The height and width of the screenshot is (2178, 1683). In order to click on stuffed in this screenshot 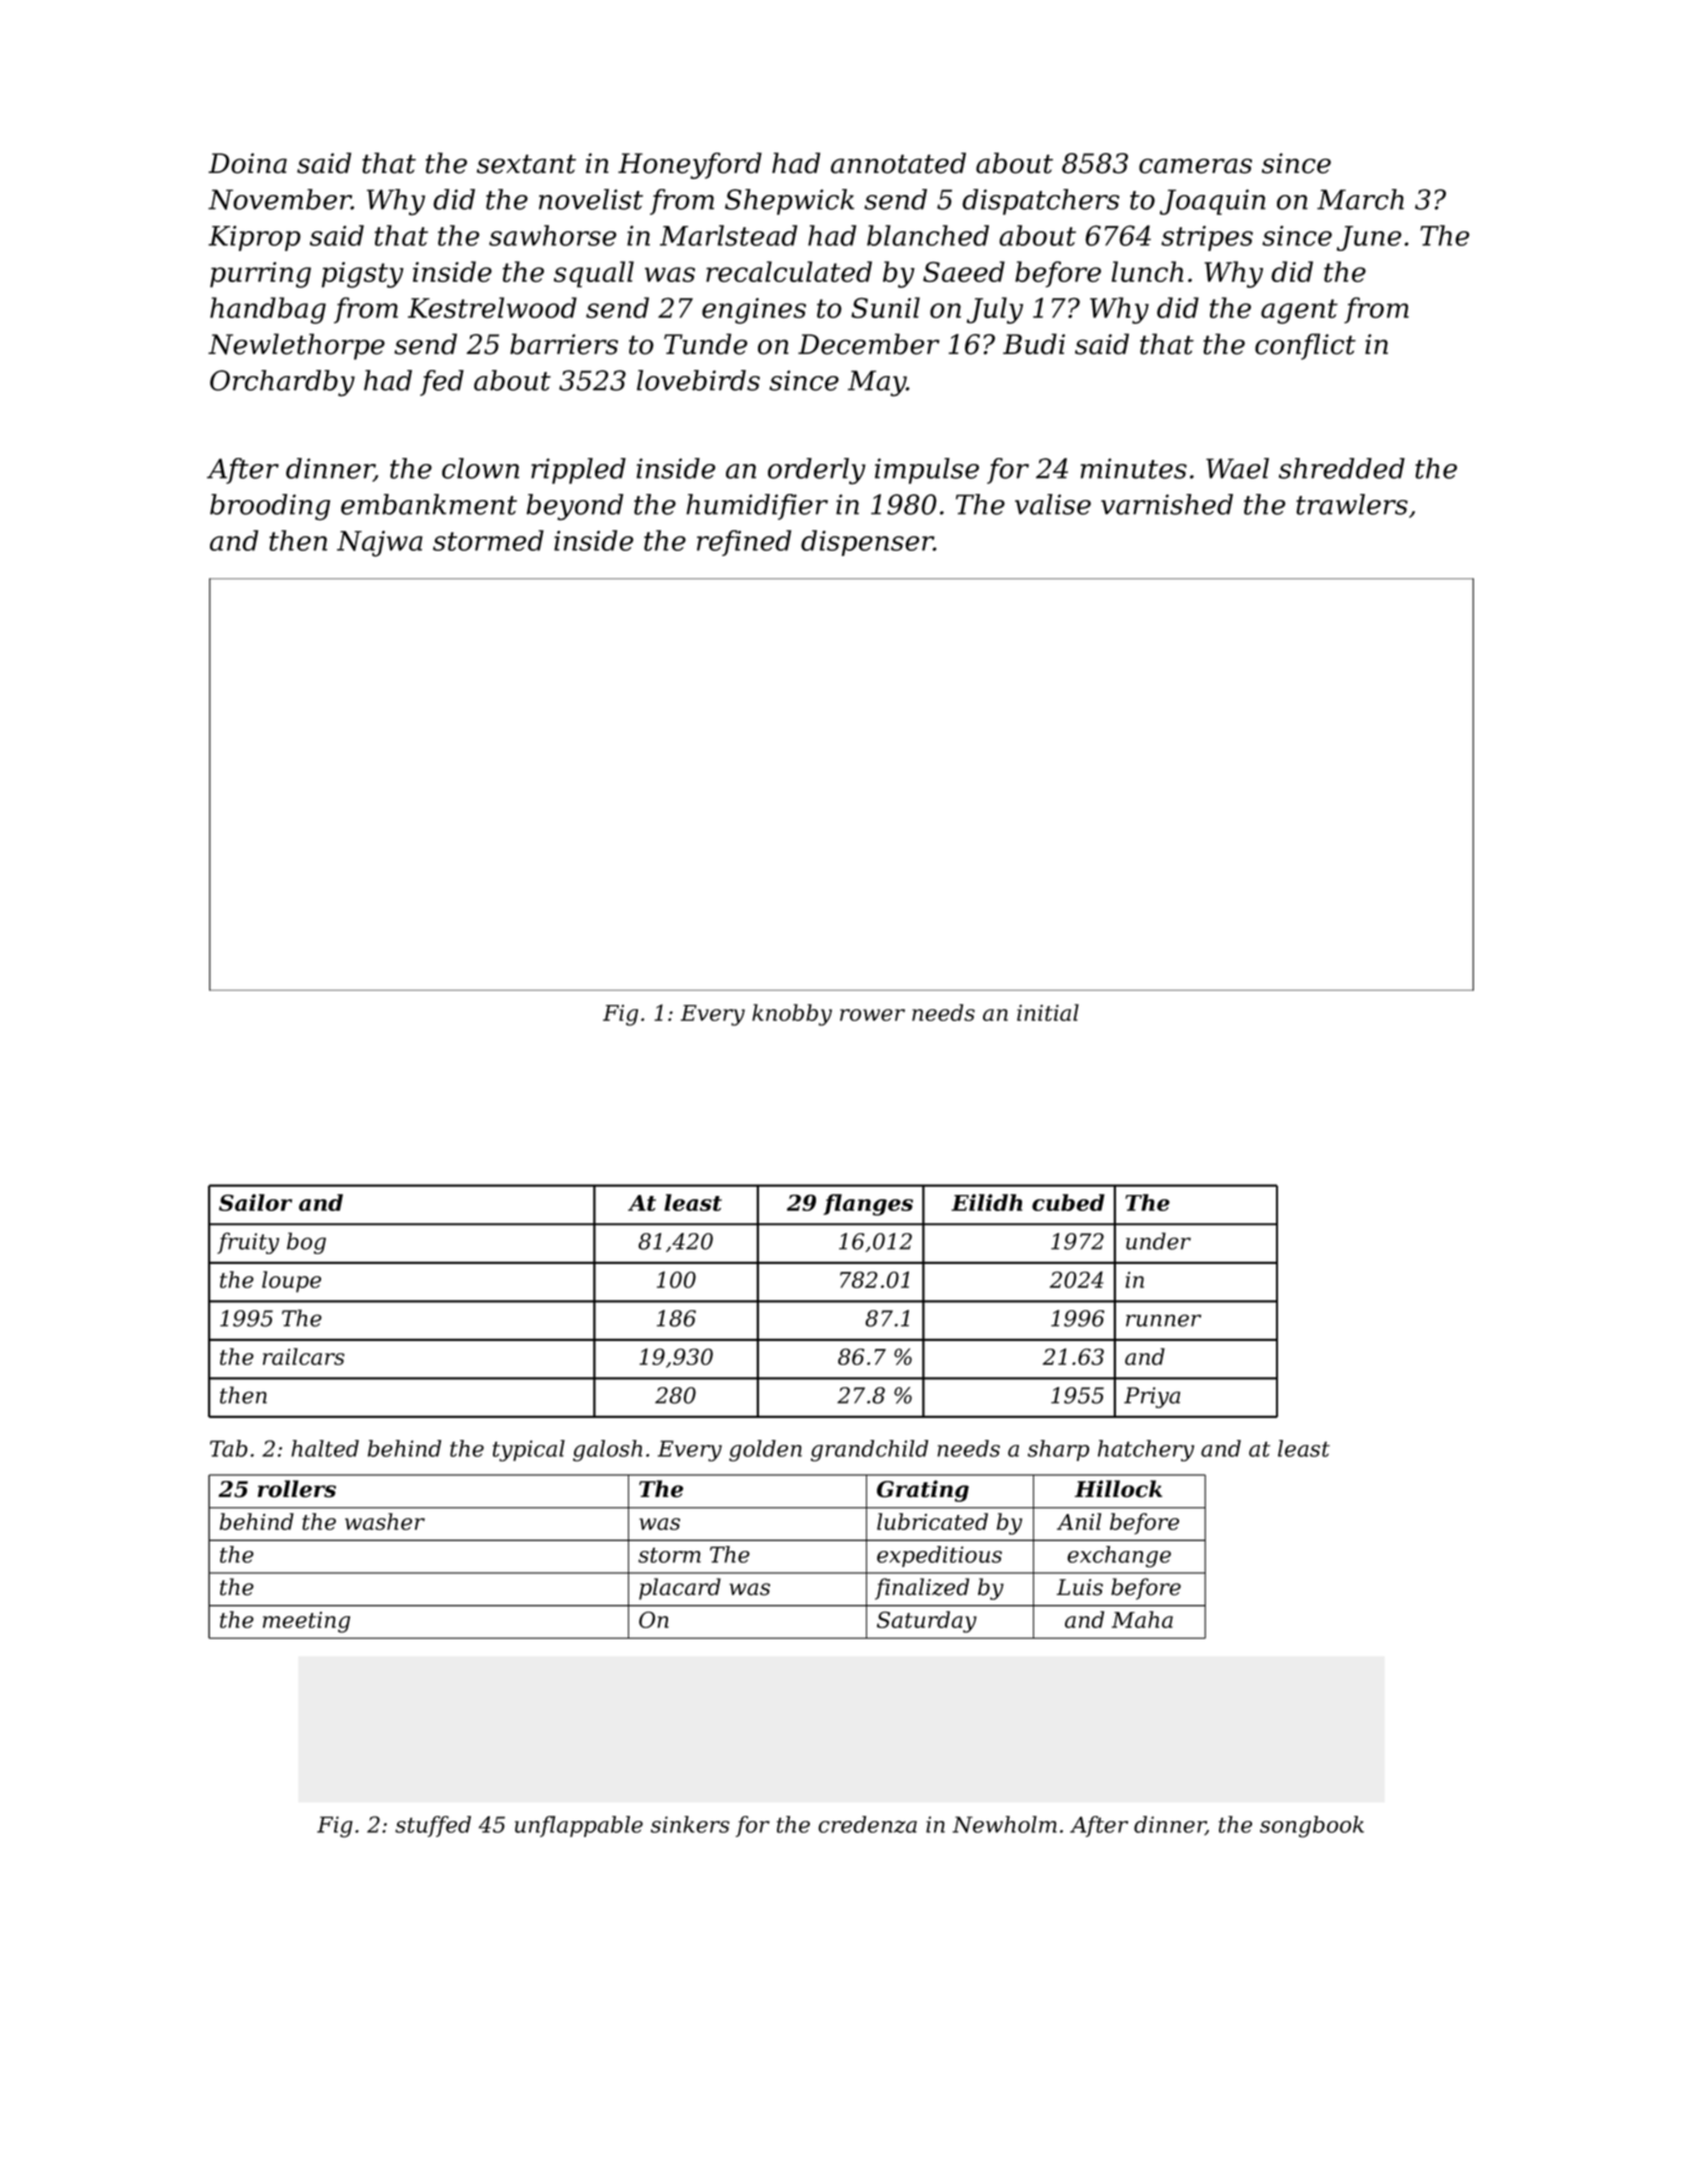, I will do `click(433, 1826)`.
